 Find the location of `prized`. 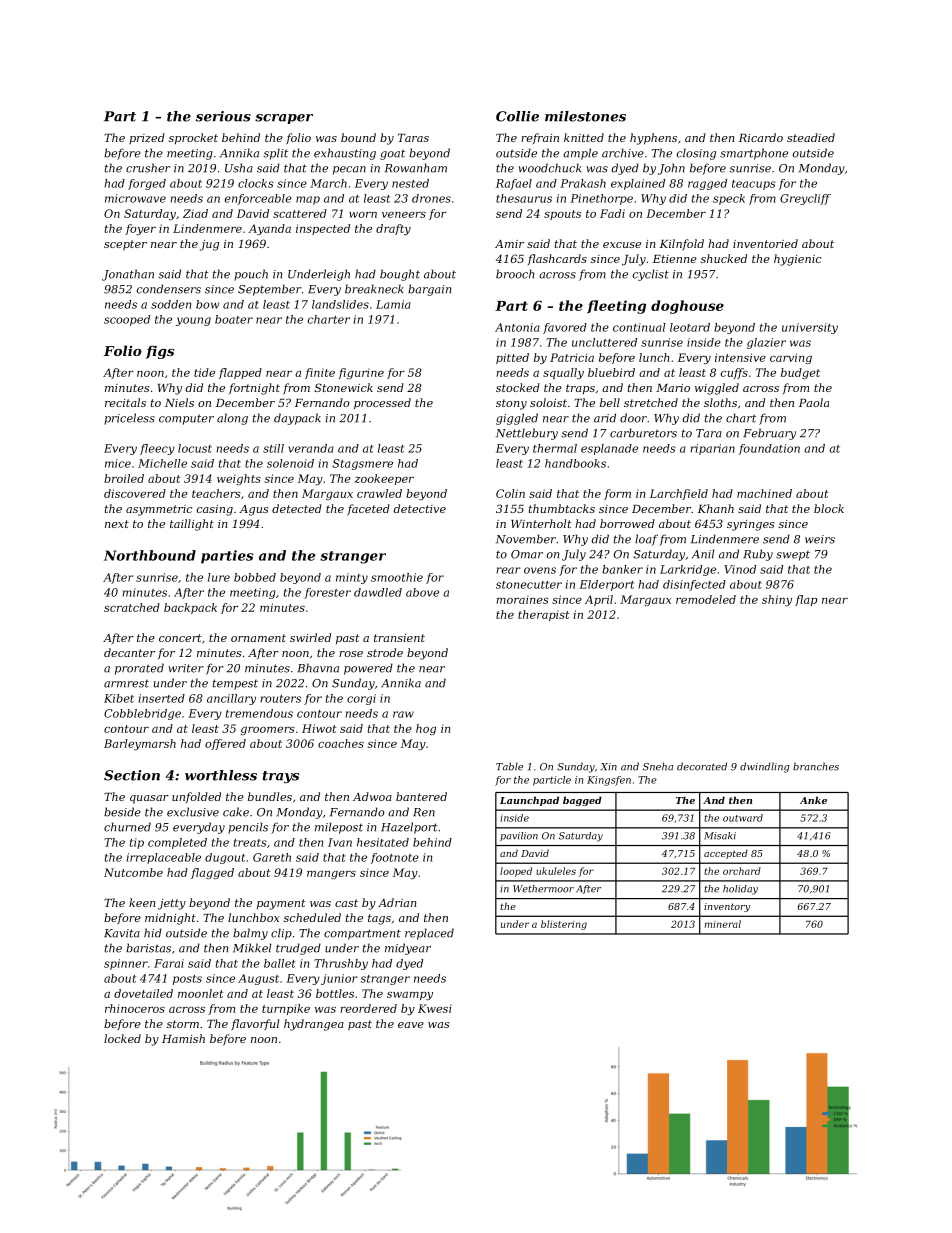

prized is located at coordinates (147, 138).
